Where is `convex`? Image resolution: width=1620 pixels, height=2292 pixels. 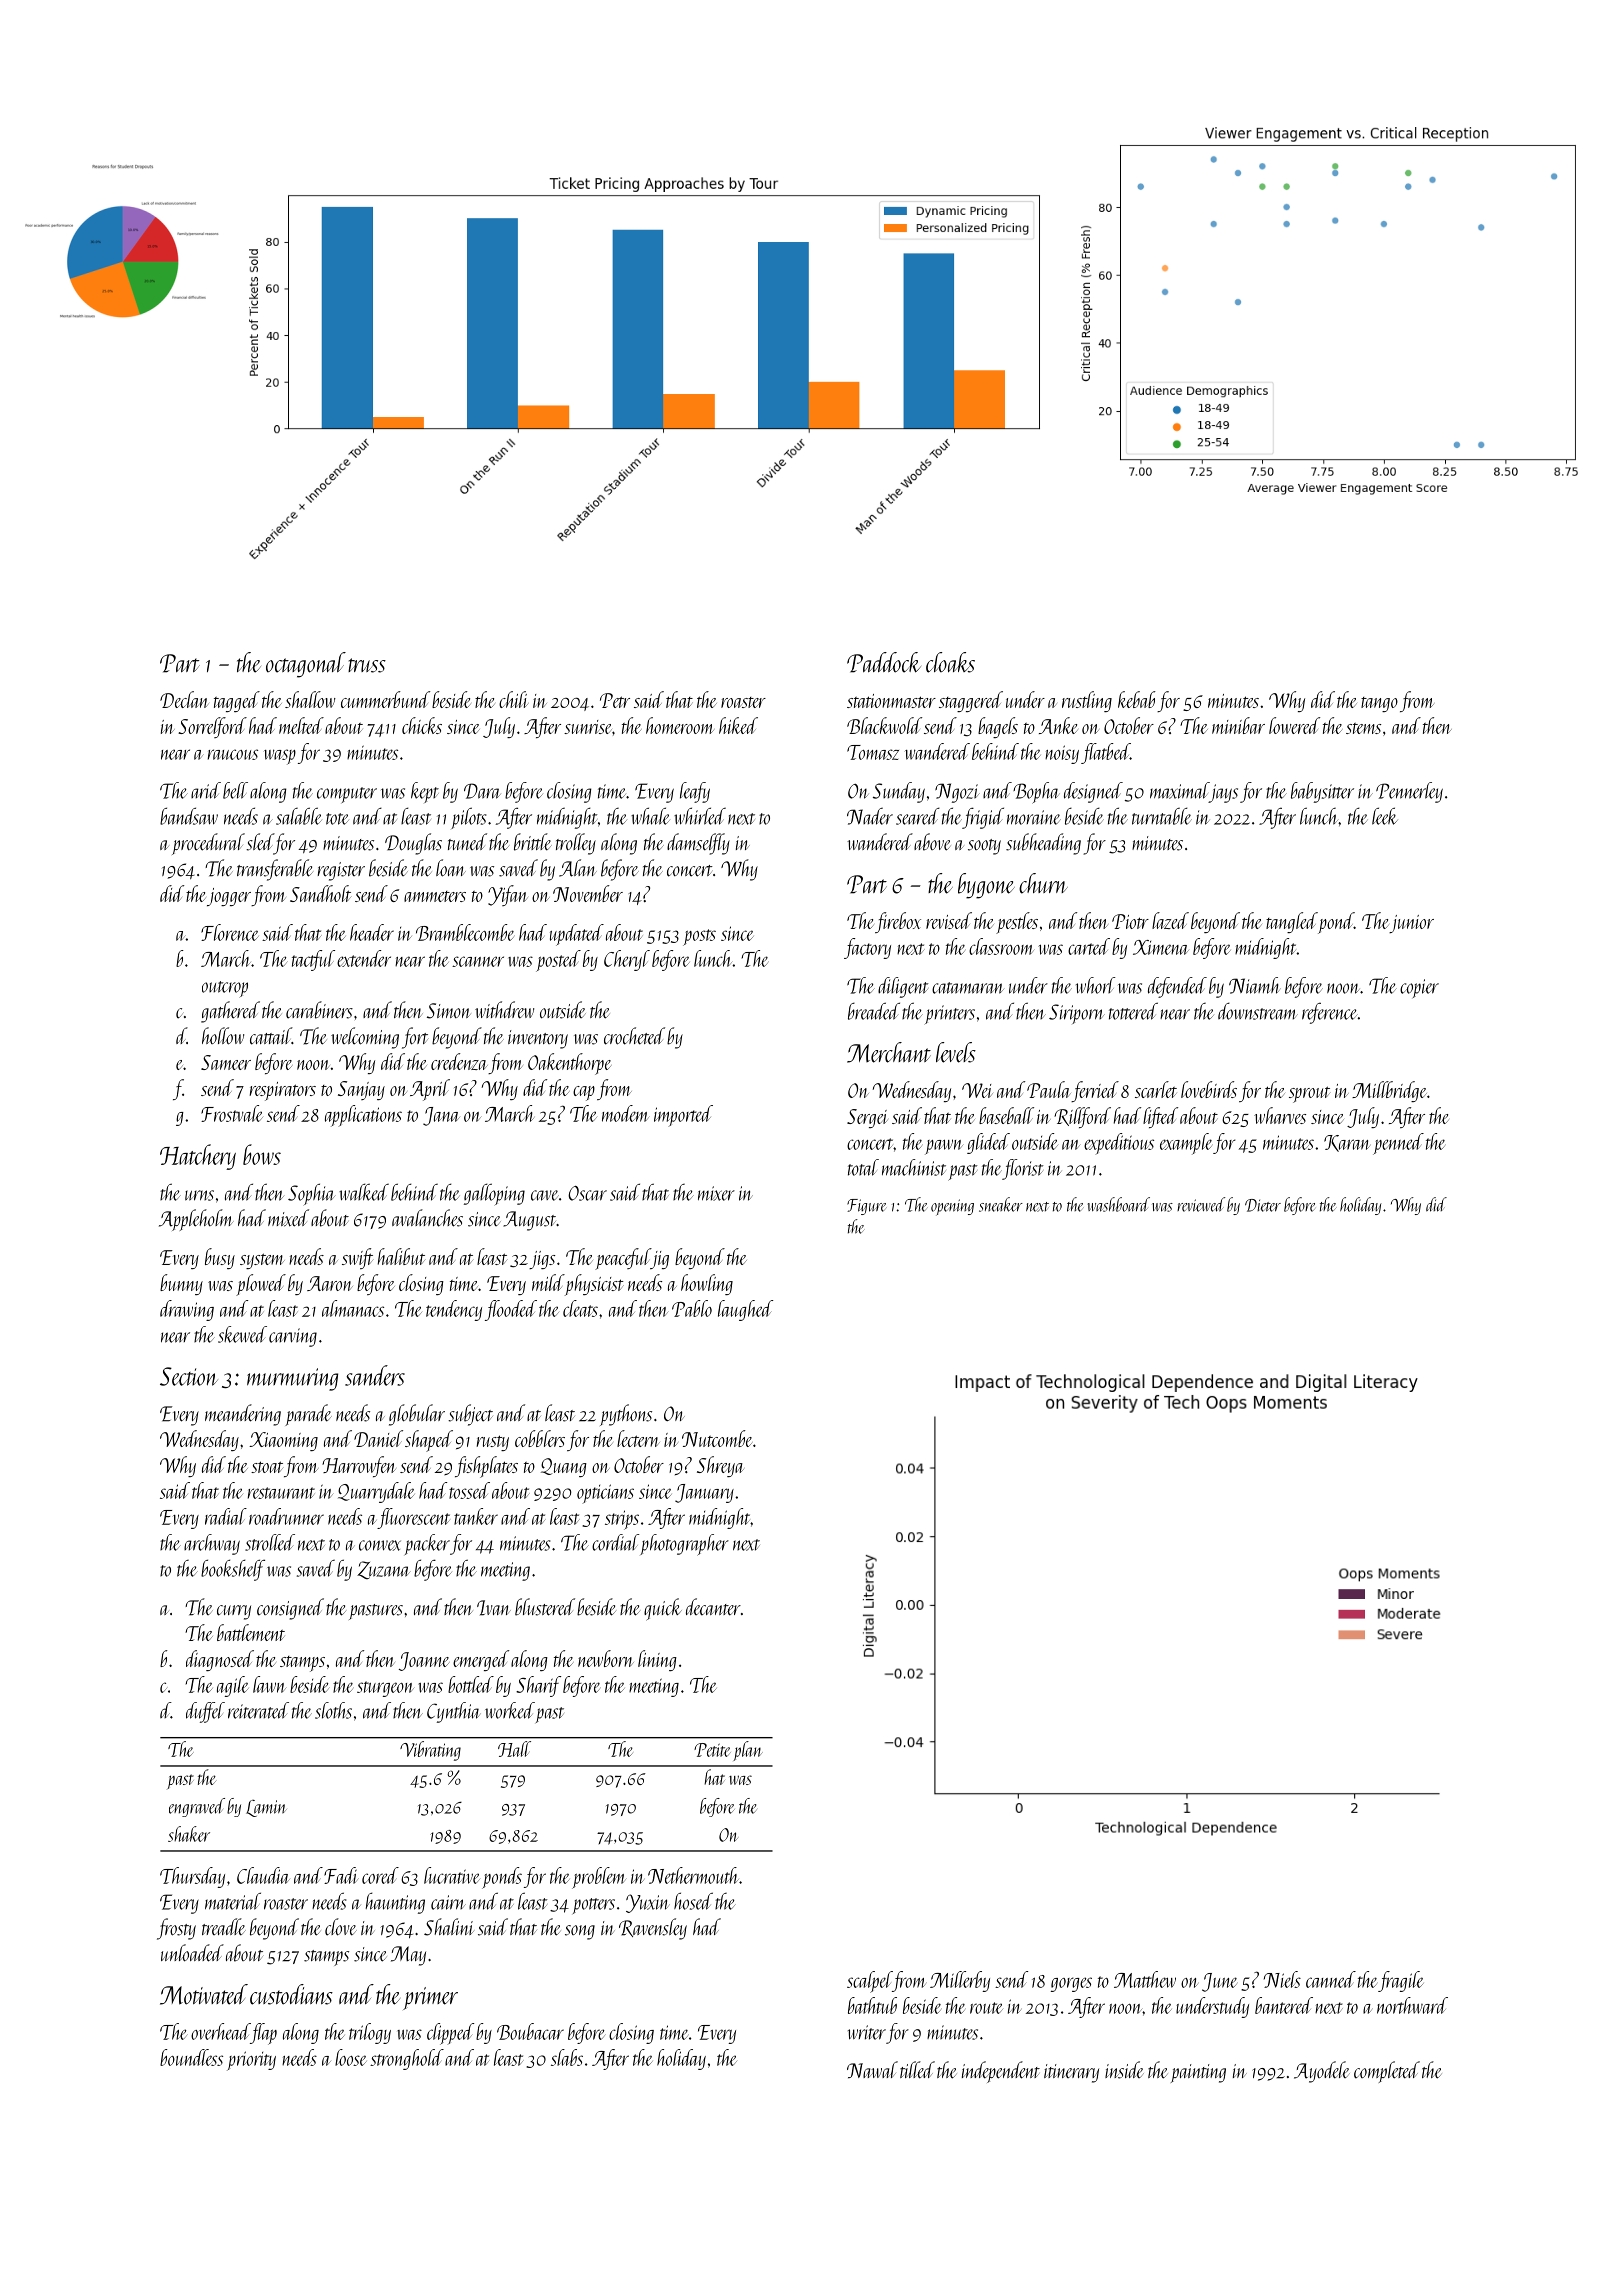 convex is located at coordinates (380, 1545).
